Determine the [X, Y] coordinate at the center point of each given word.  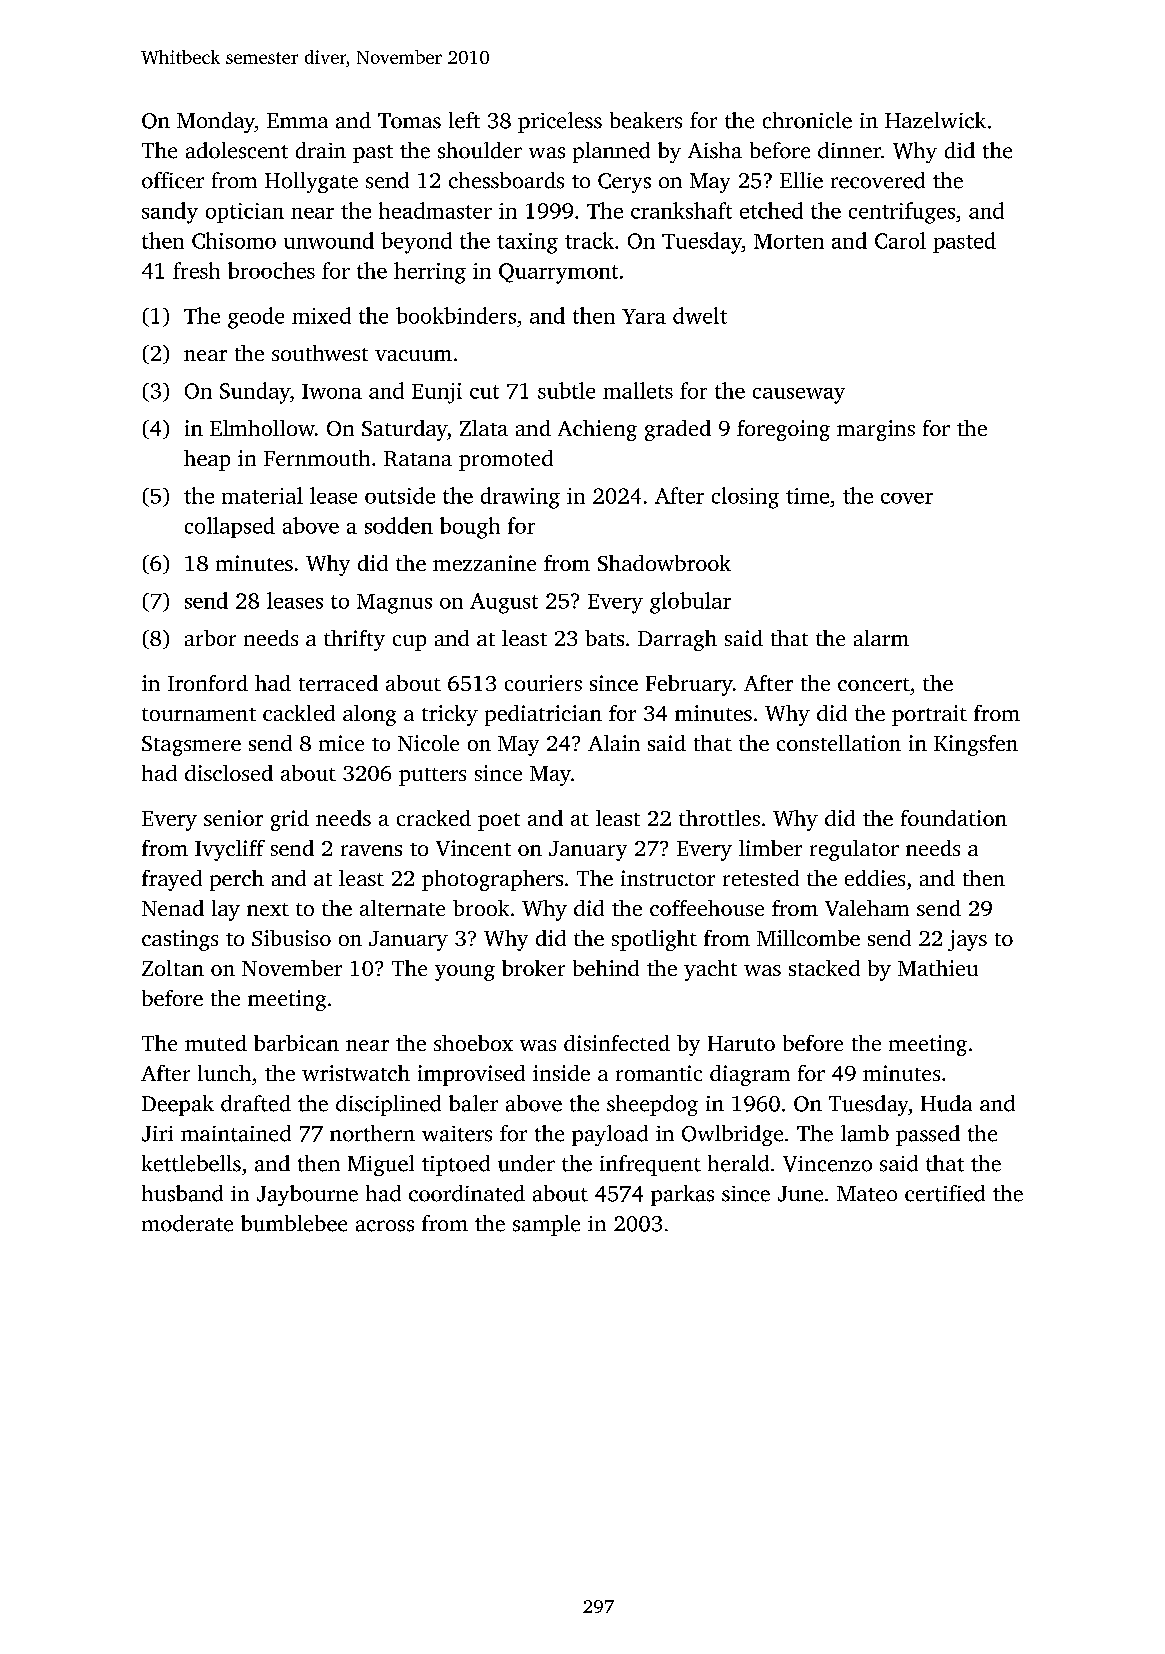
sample [546, 1225]
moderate [187, 1223]
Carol [900, 240]
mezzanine [484, 563]
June [800, 1194]
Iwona [332, 391]
